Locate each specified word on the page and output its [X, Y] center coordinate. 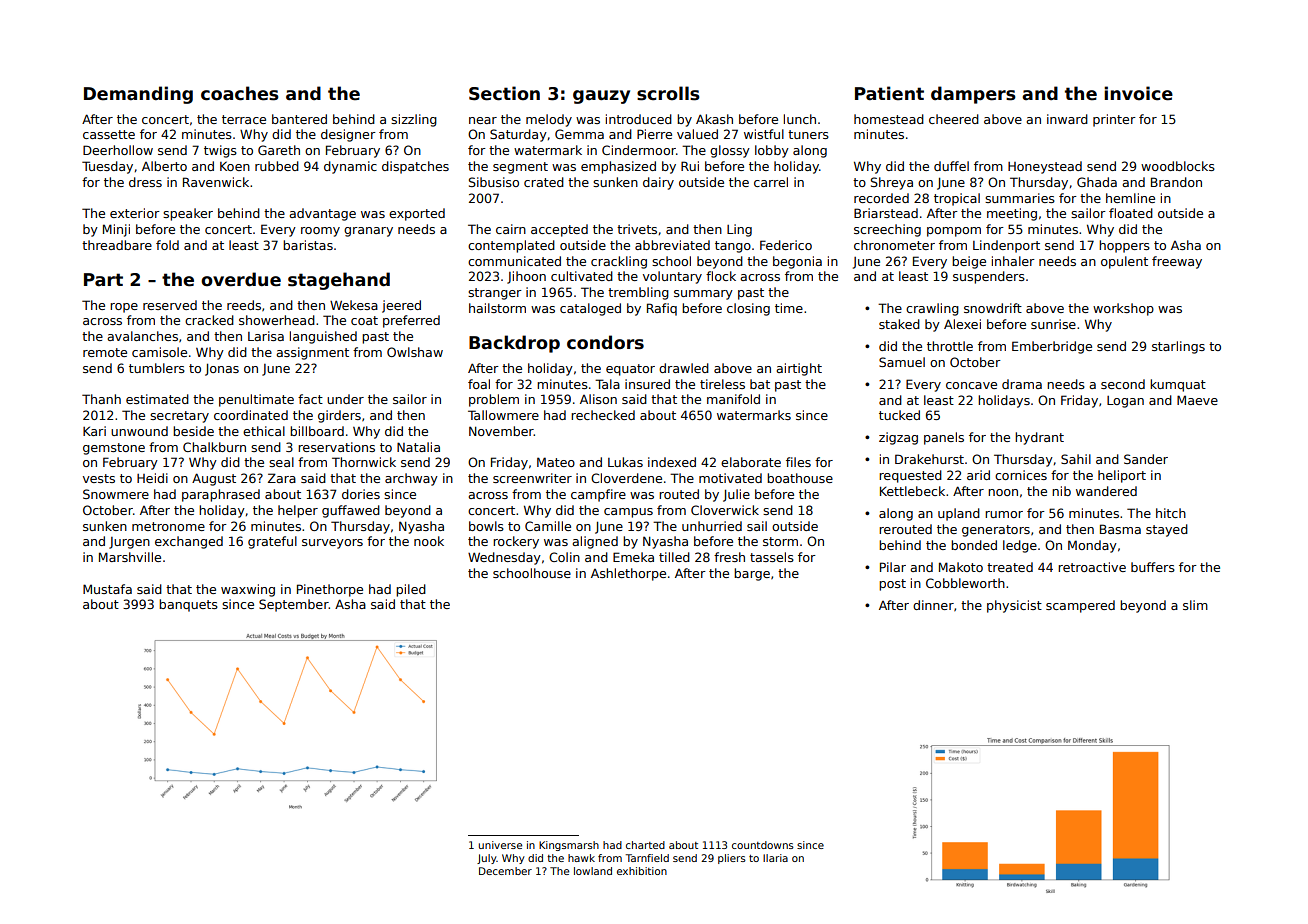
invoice [1138, 93]
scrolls [668, 93]
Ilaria [775, 858]
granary [368, 232]
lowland [593, 871]
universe [500, 845]
